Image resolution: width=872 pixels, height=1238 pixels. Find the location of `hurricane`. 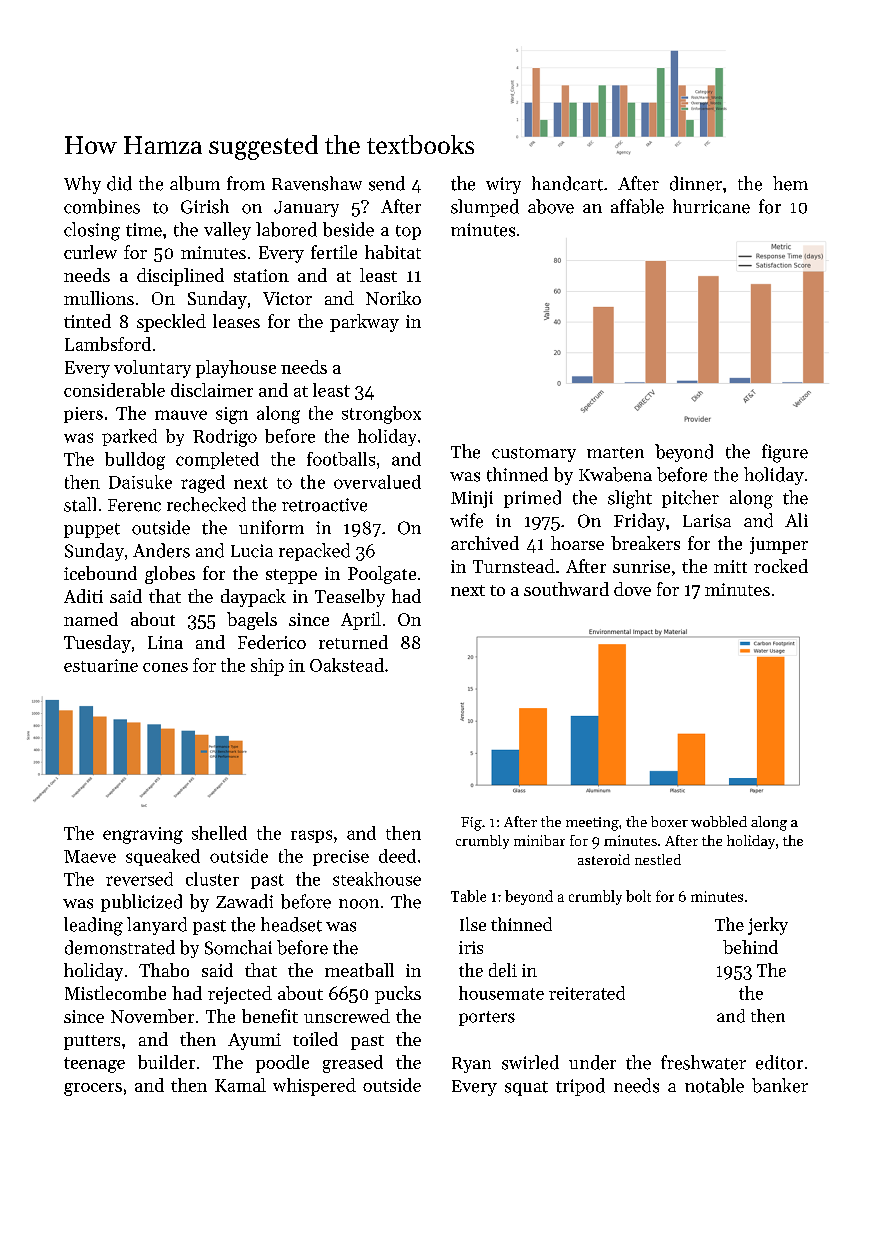

hurricane is located at coordinates (711, 206).
